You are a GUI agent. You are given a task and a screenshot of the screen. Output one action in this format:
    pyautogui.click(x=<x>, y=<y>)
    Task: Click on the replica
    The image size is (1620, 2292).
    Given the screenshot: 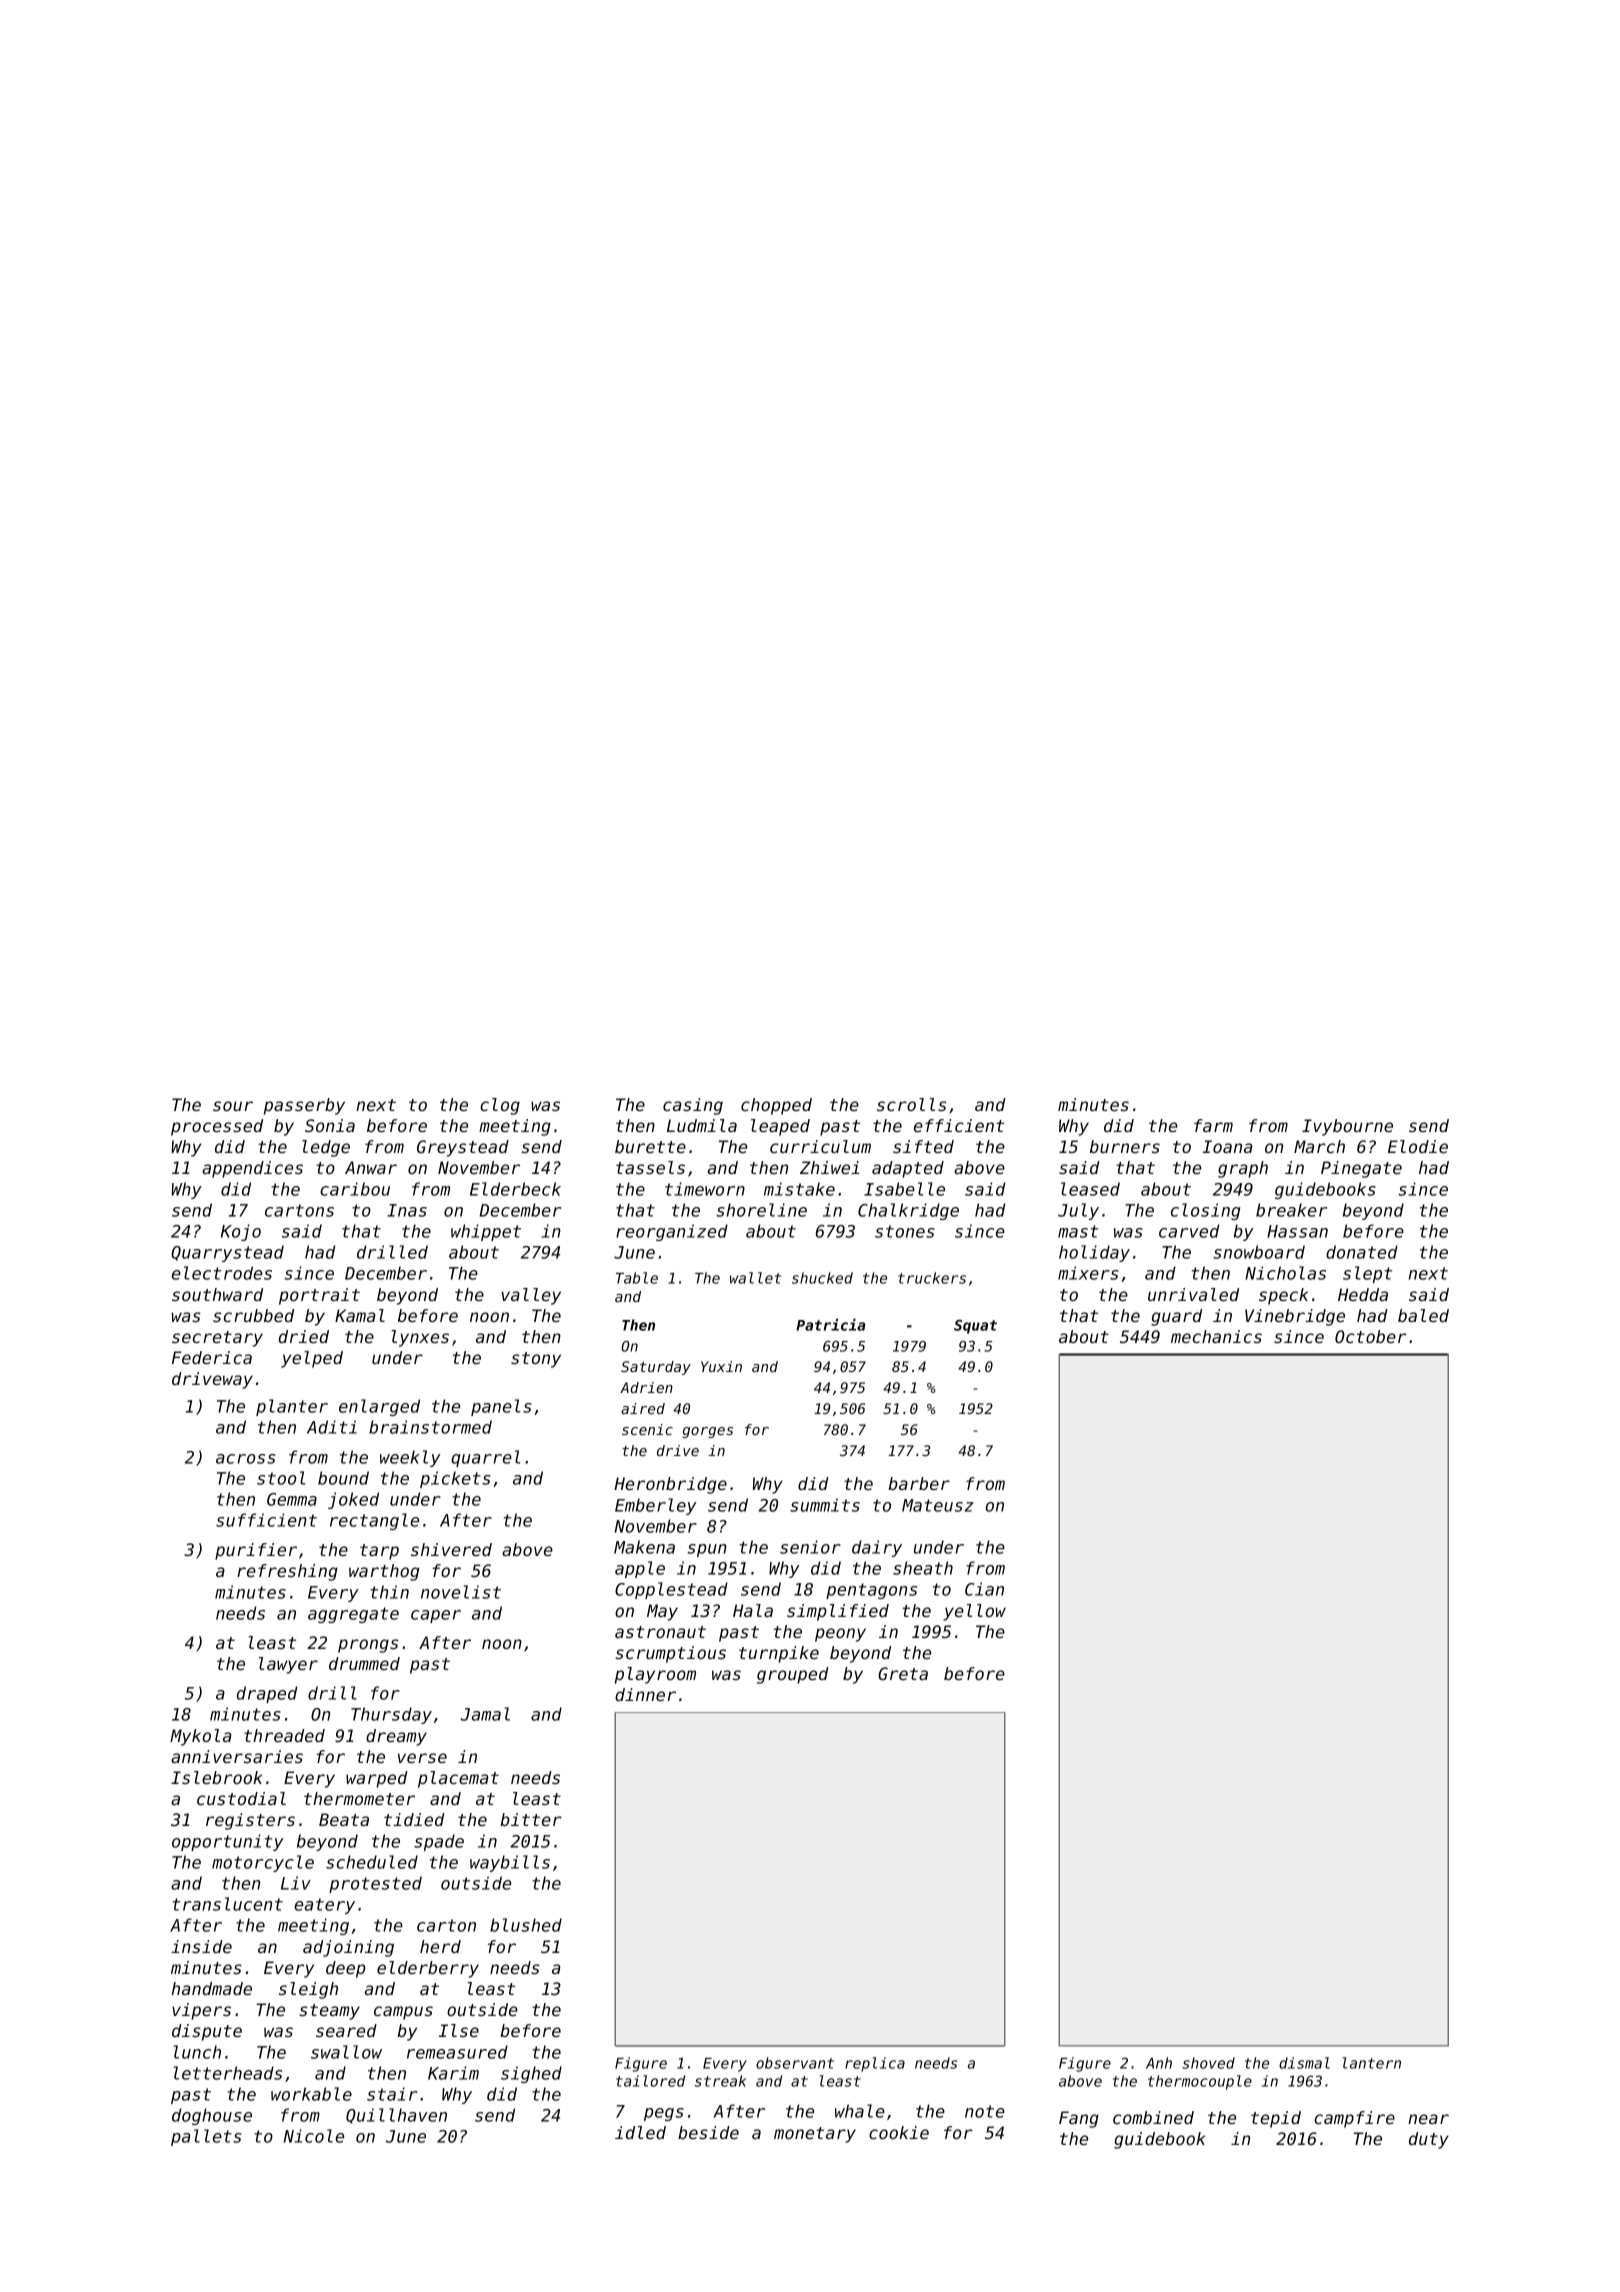 What is the action you would take?
    pyautogui.click(x=875, y=2064)
